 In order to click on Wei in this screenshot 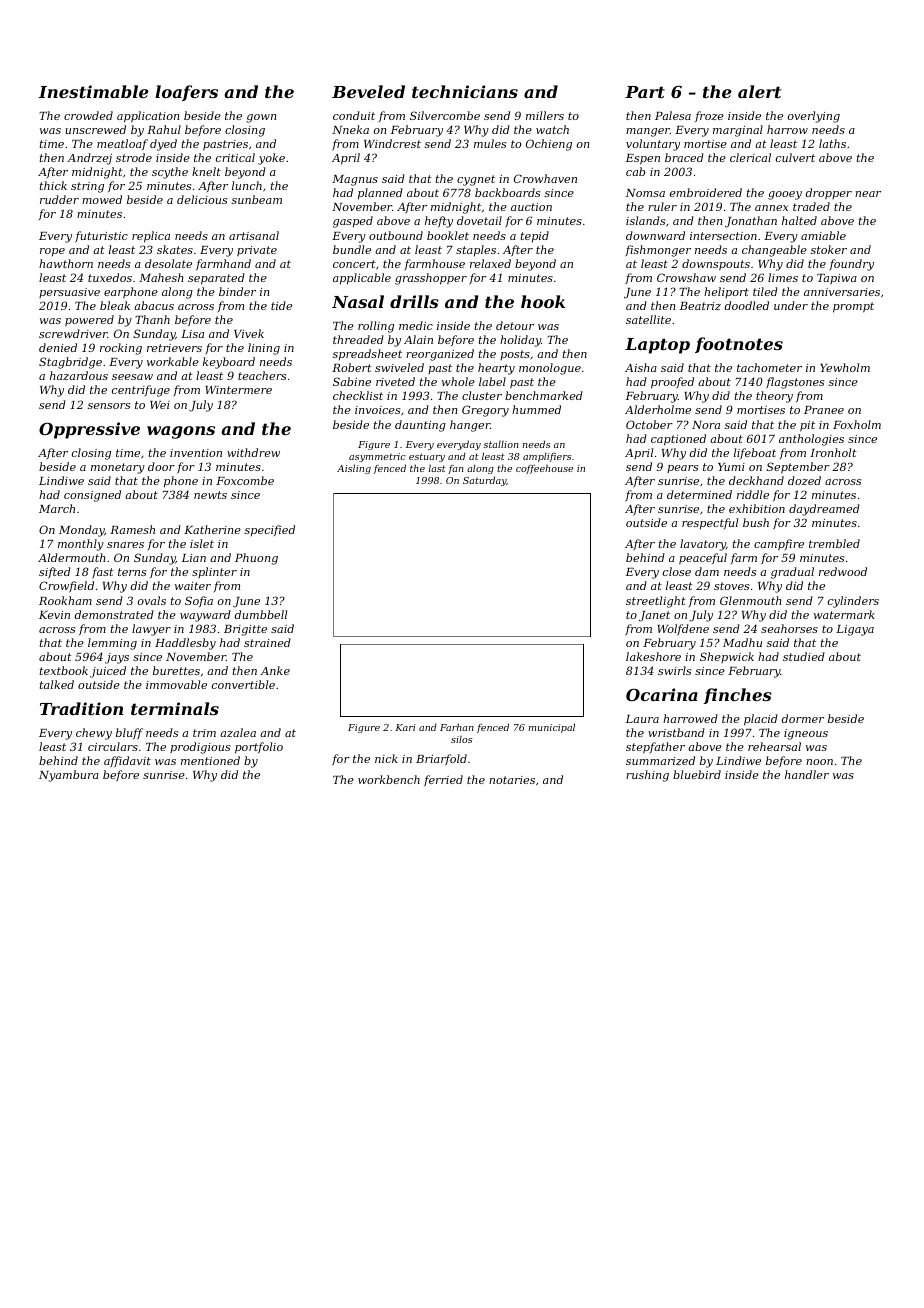, I will do `click(160, 405)`.
